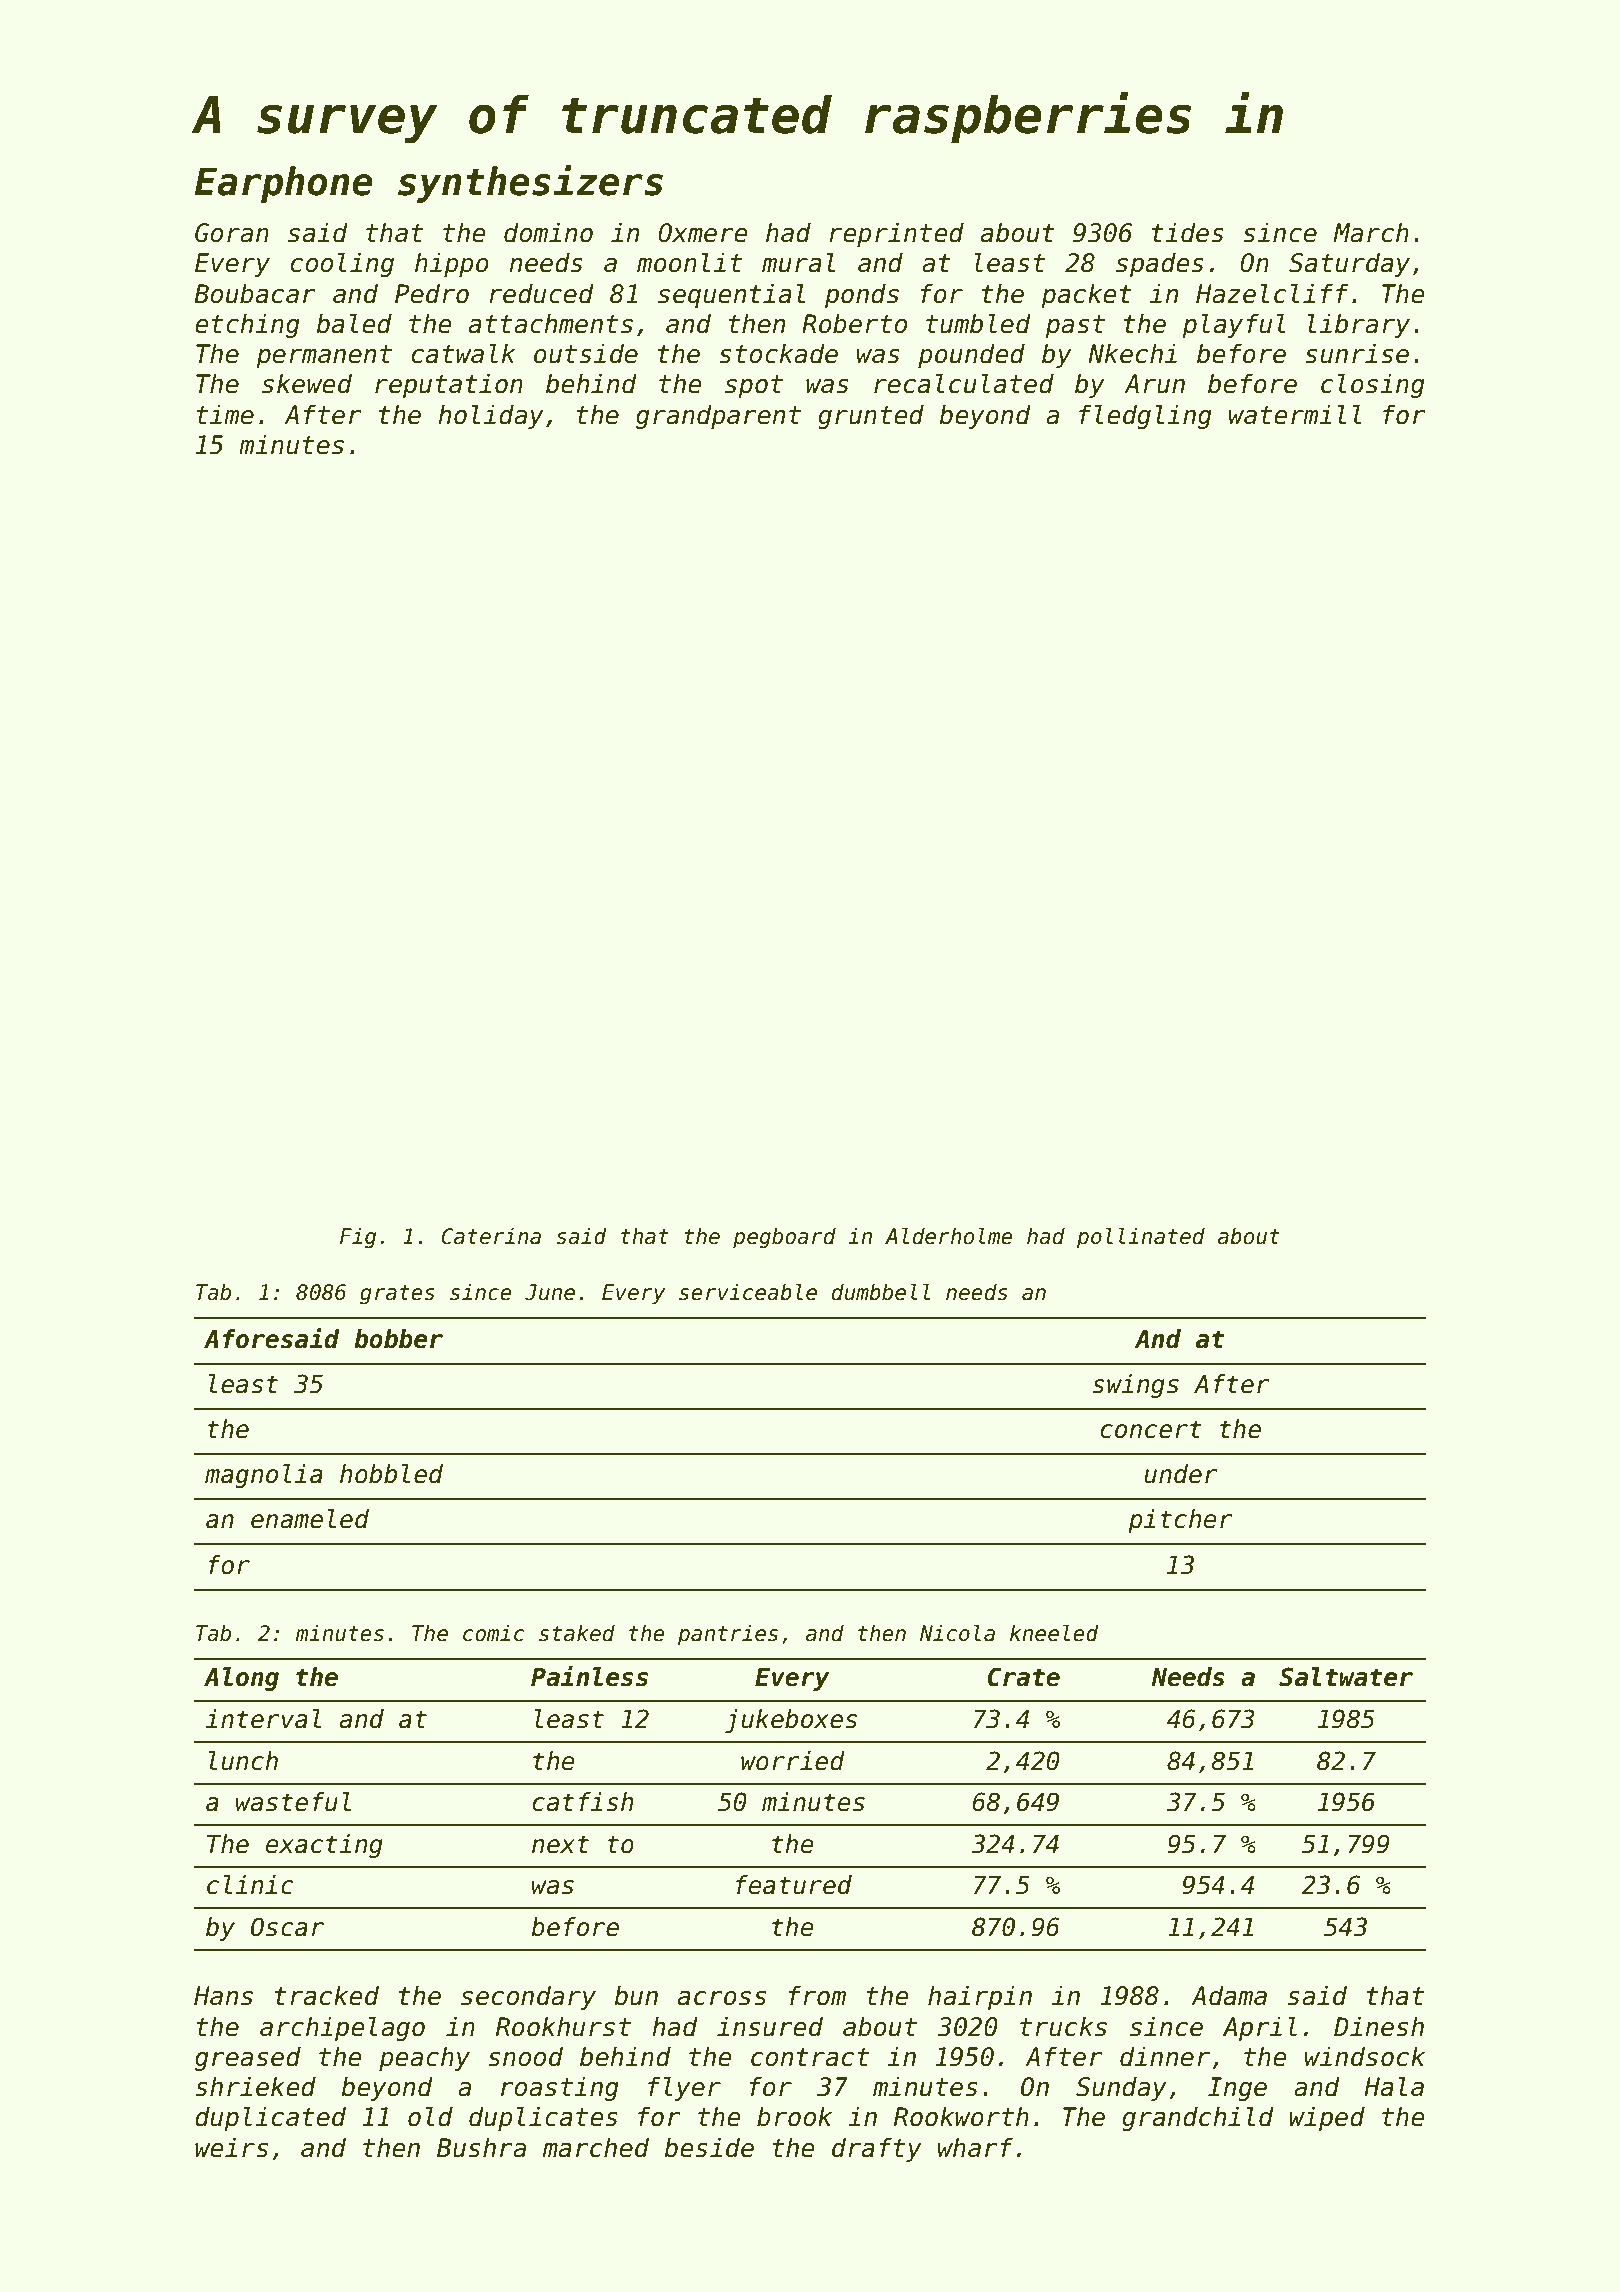  I want to click on closing, so click(1373, 385).
